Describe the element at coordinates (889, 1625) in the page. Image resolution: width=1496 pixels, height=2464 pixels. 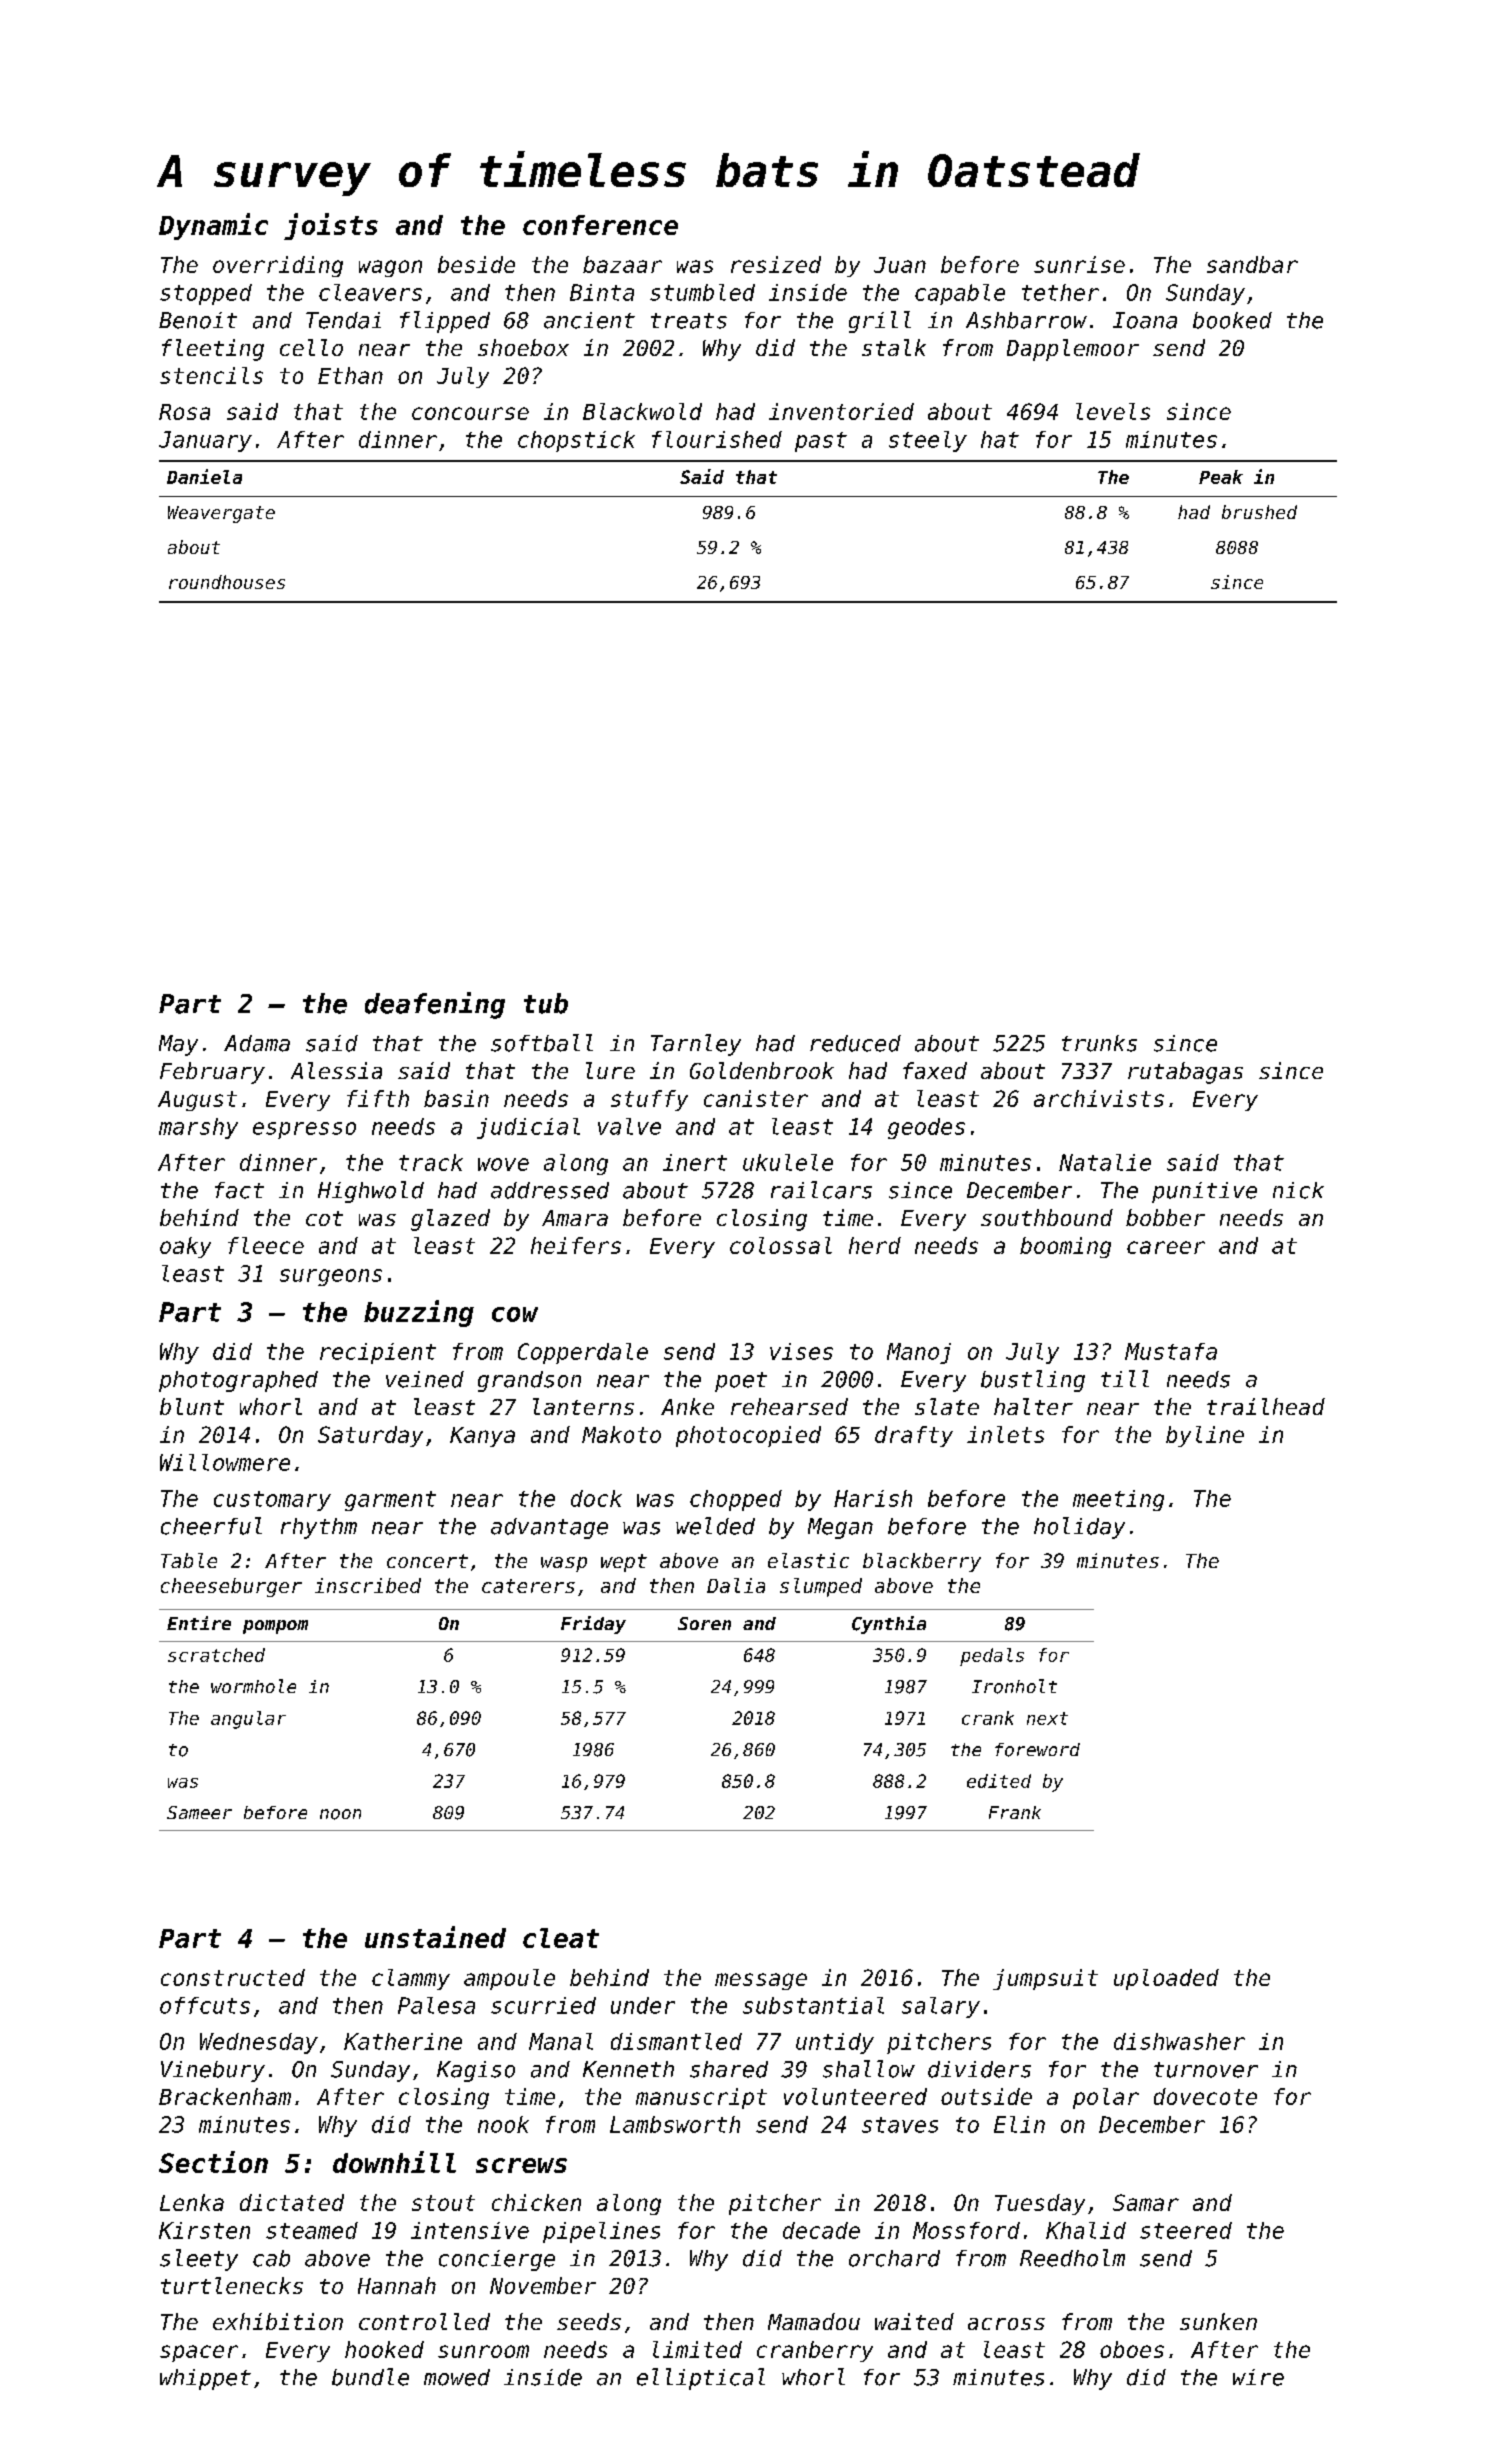
I see `Cynthia` at that location.
